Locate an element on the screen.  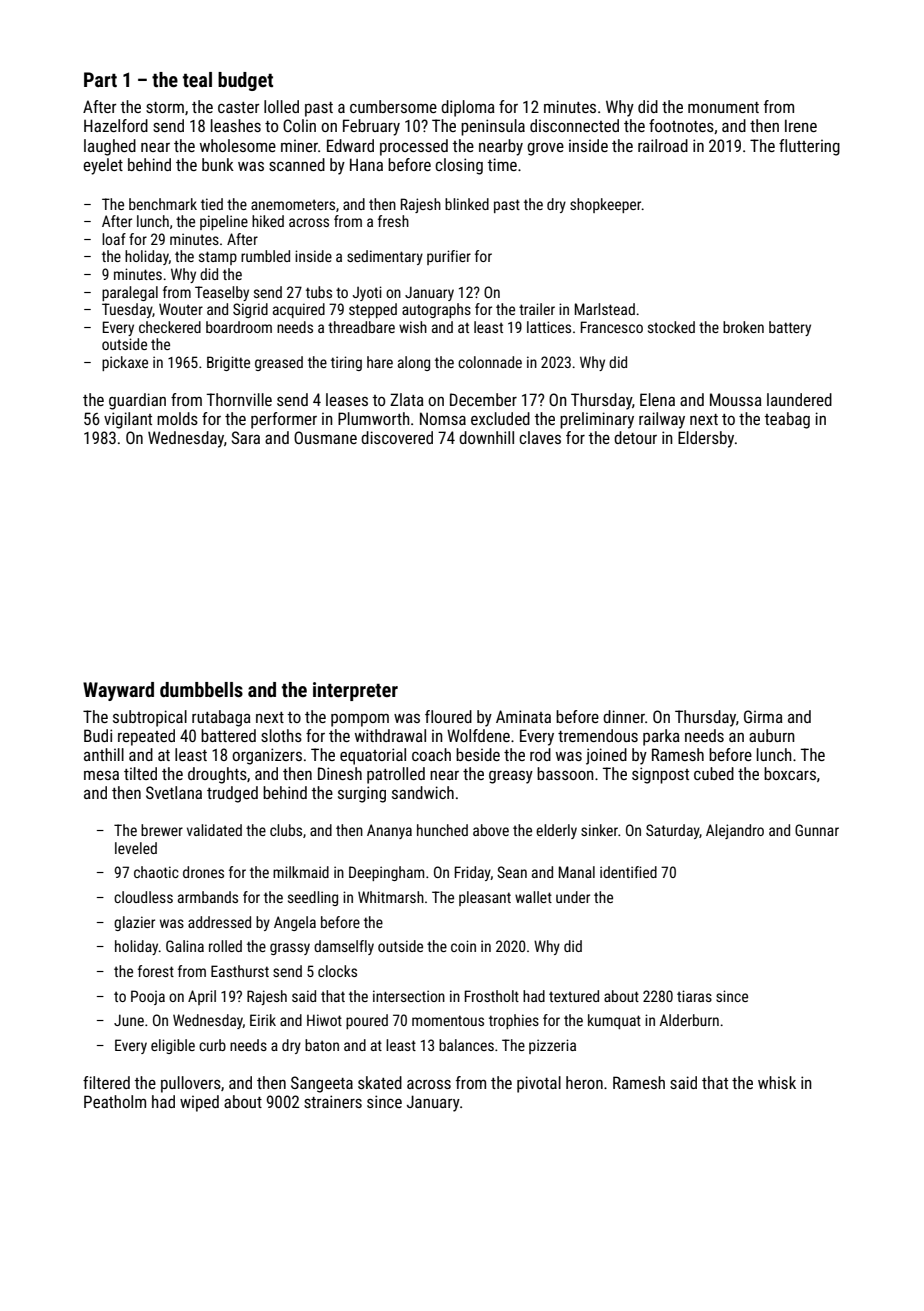
wallet is located at coordinates (533, 897).
